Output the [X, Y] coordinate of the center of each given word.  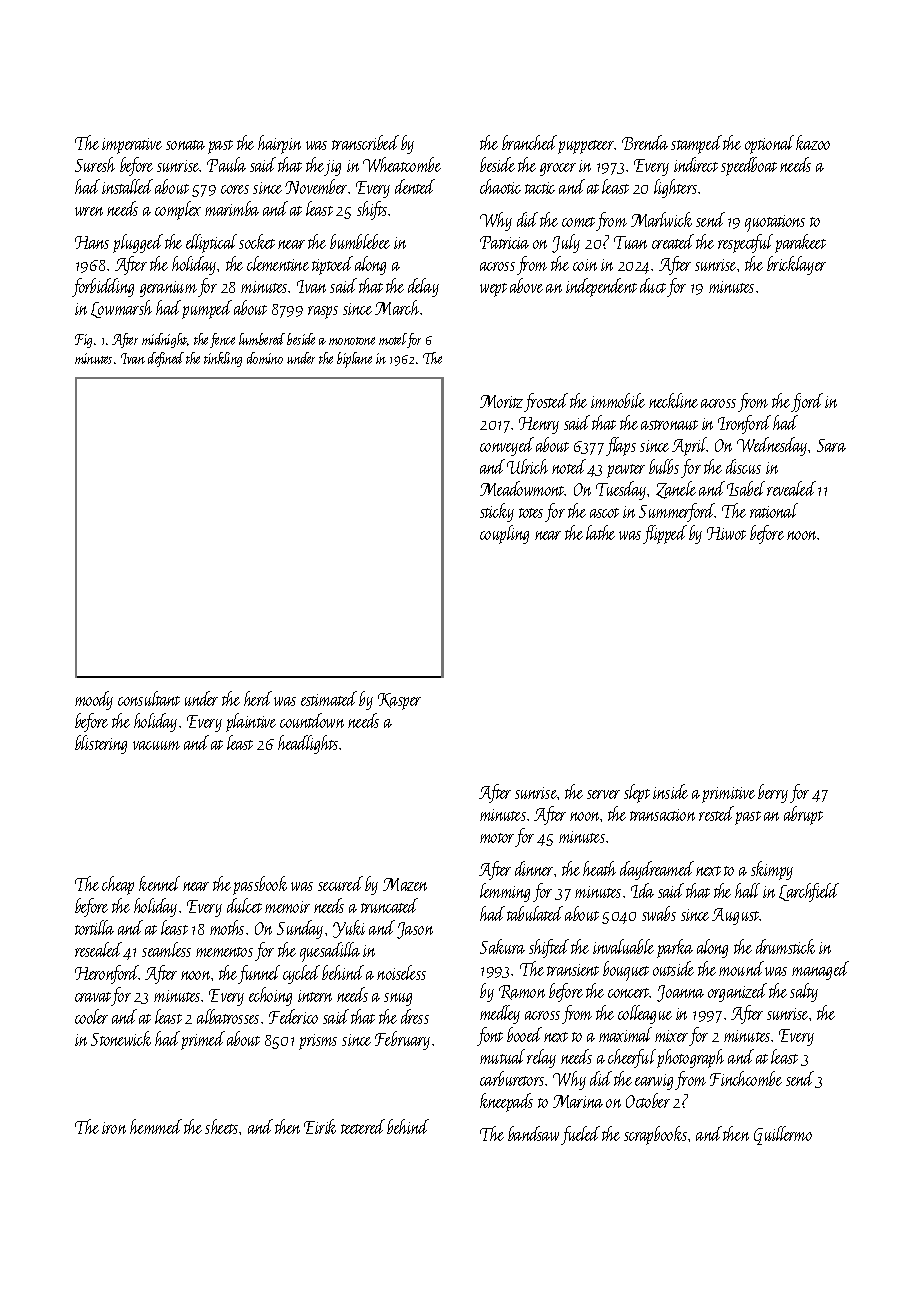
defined [166, 359]
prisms [318, 1042]
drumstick [785, 946]
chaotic [500, 186]
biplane [354, 360]
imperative [132, 146]
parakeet [800, 243]
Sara [831, 445]
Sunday [300, 929]
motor [497, 838]
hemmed [156, 1126]
